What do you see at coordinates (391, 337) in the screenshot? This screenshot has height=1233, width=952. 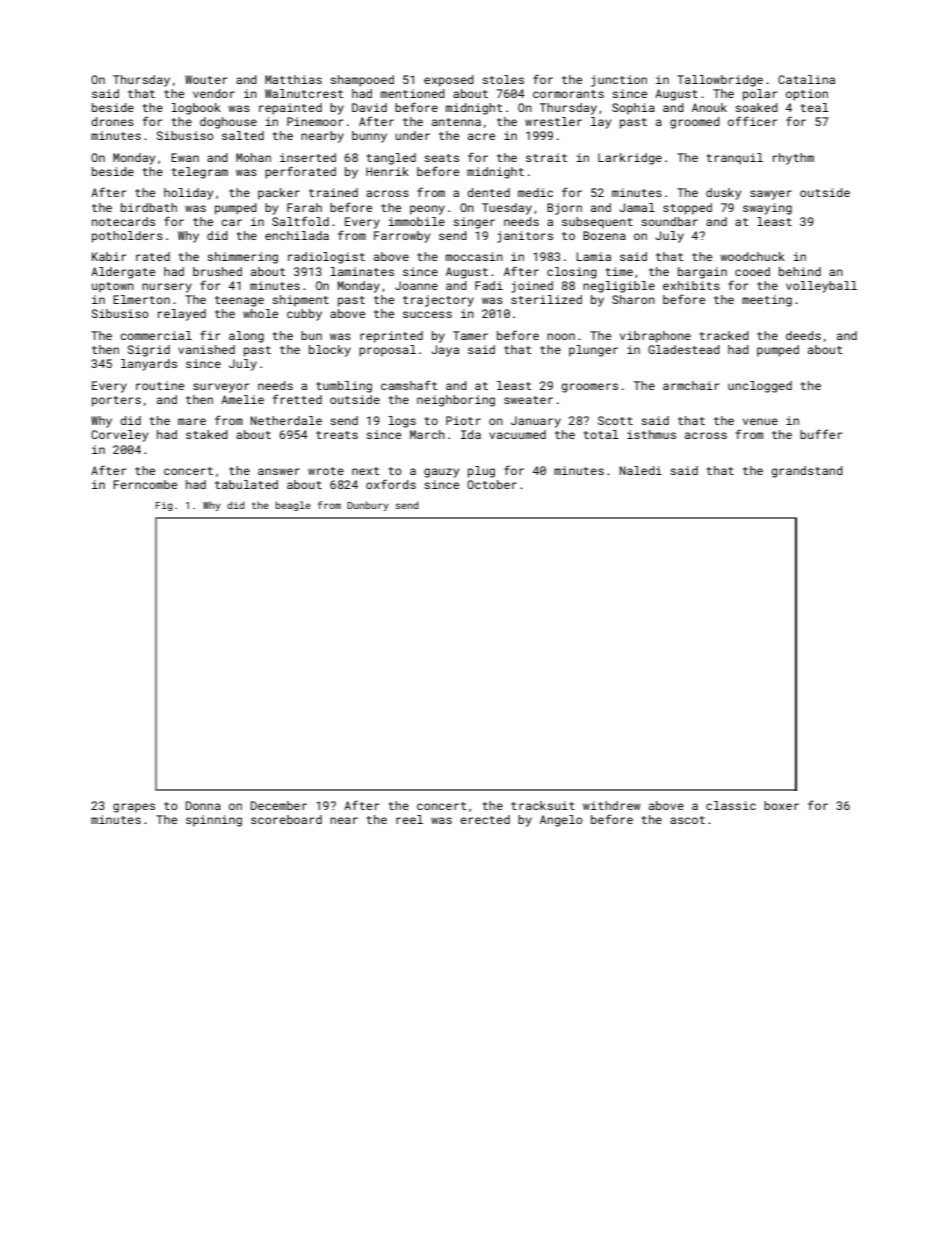 I see `reprinted` at bounding box center [391, 337].
